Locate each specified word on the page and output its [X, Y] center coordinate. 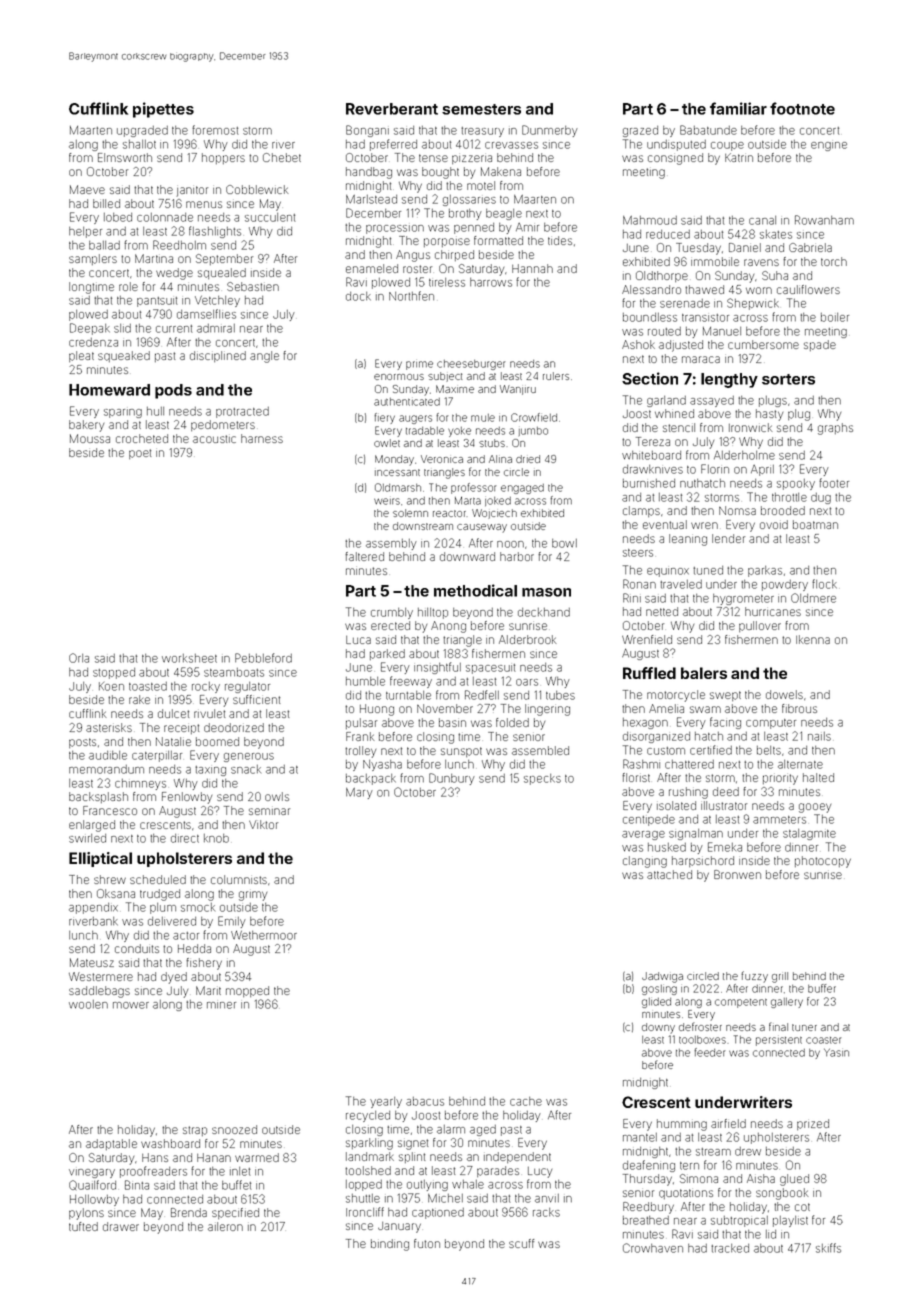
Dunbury [452, 779]
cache [526, 1101]
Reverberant [392, 109]
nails [819, 736]
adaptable [111, 1144]
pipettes [163, 110]
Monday [394, 460]
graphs [835, 429]
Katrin [739, 157]
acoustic [214, 439]
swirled [87, 838]
